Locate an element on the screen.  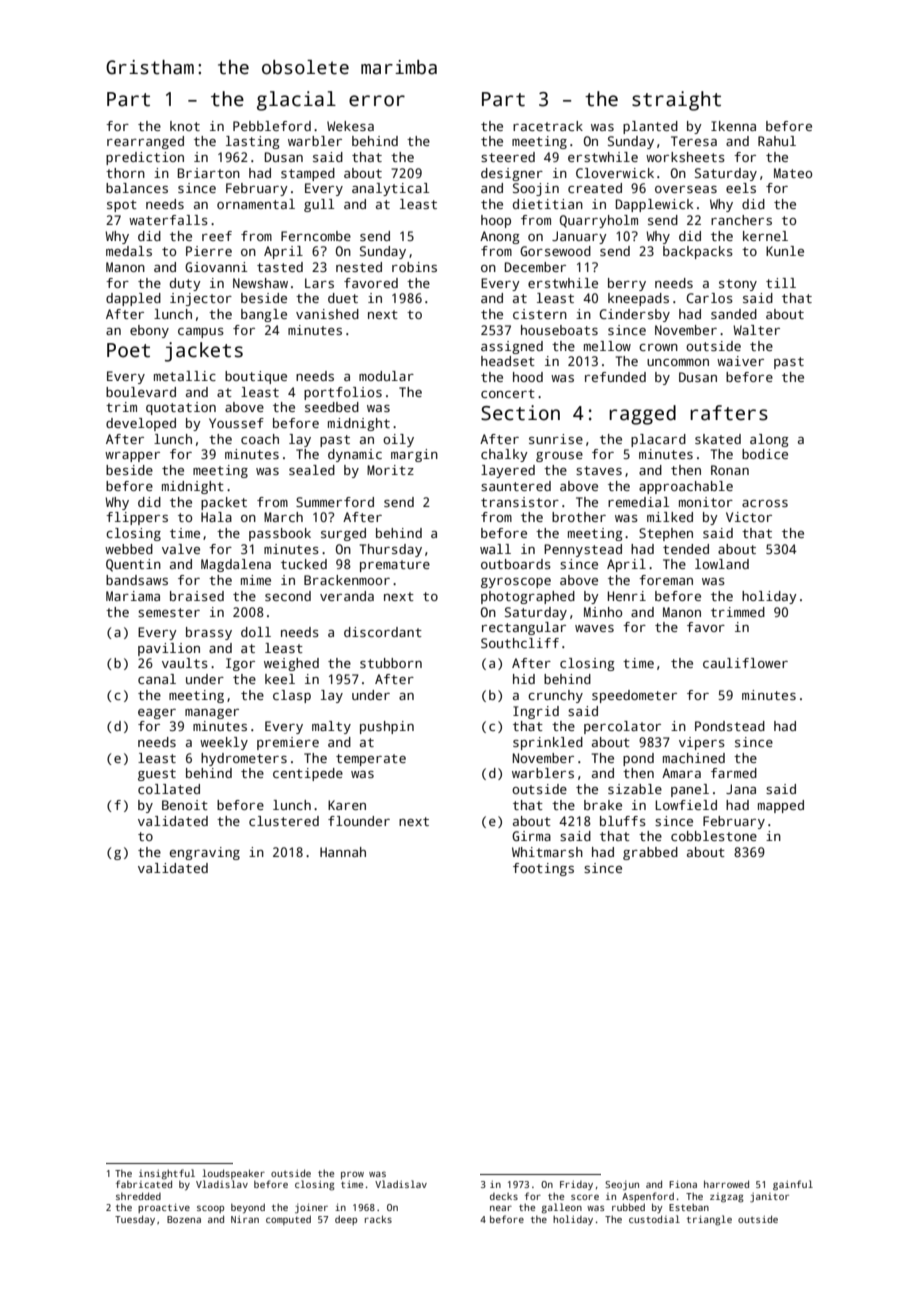
near is located at coordinates (501, 1208).
